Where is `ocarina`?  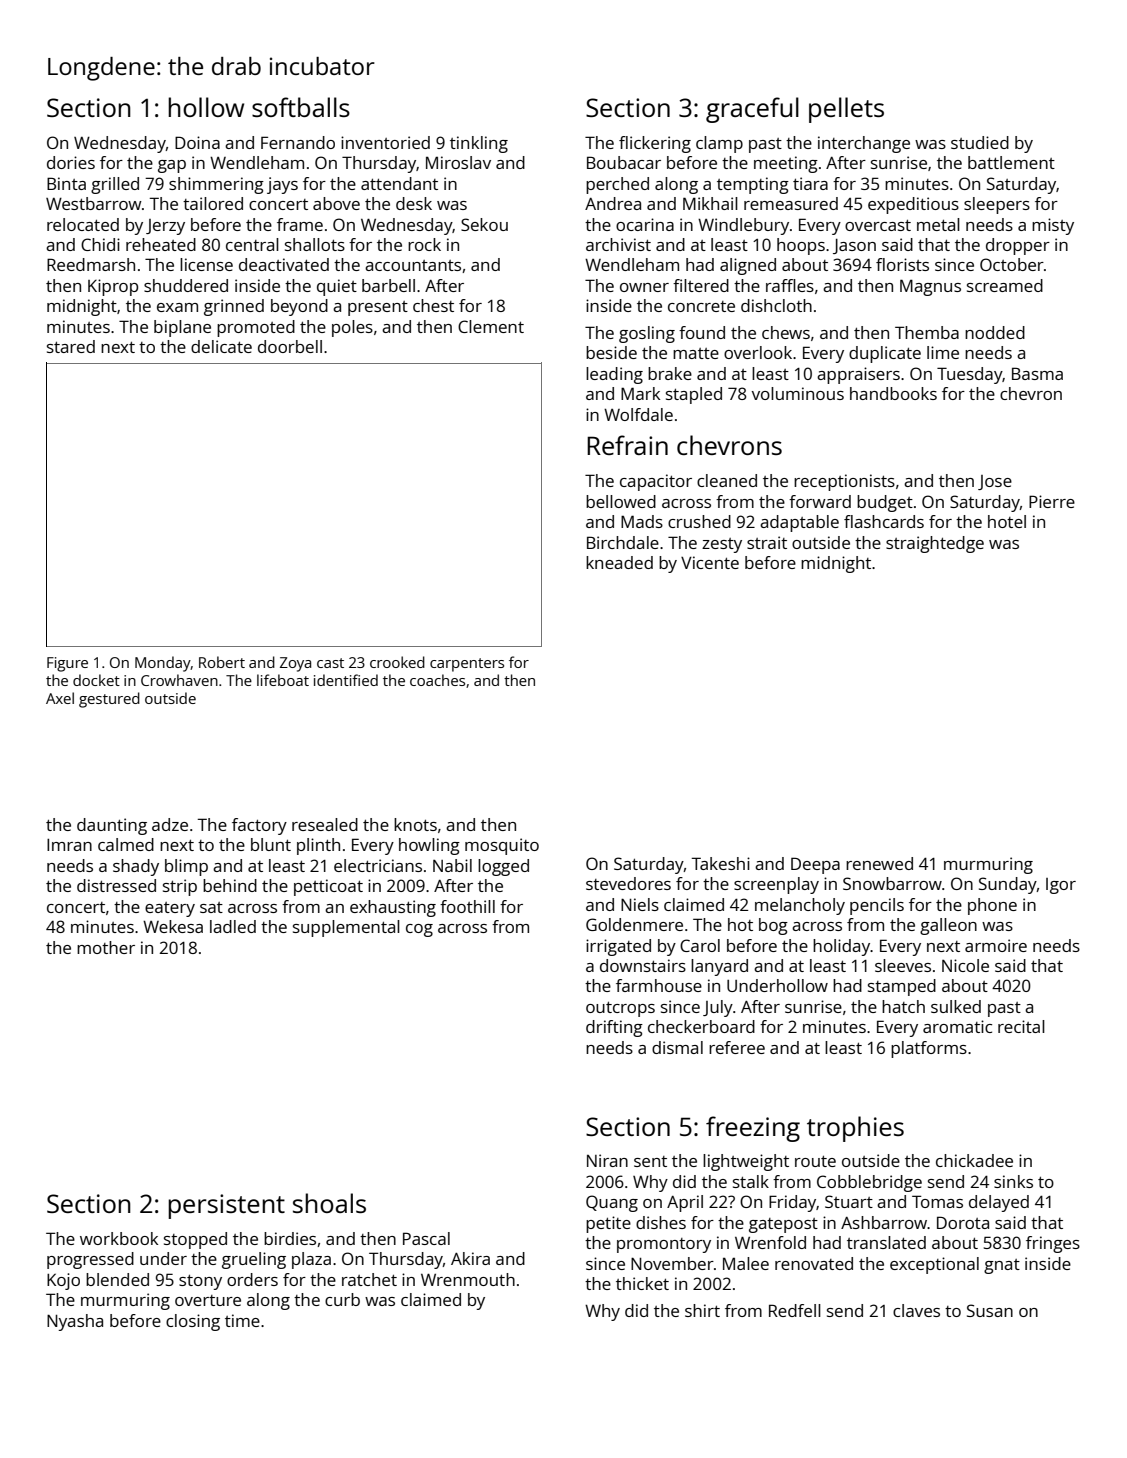 ocarina is located at coordinates (645, 224).
